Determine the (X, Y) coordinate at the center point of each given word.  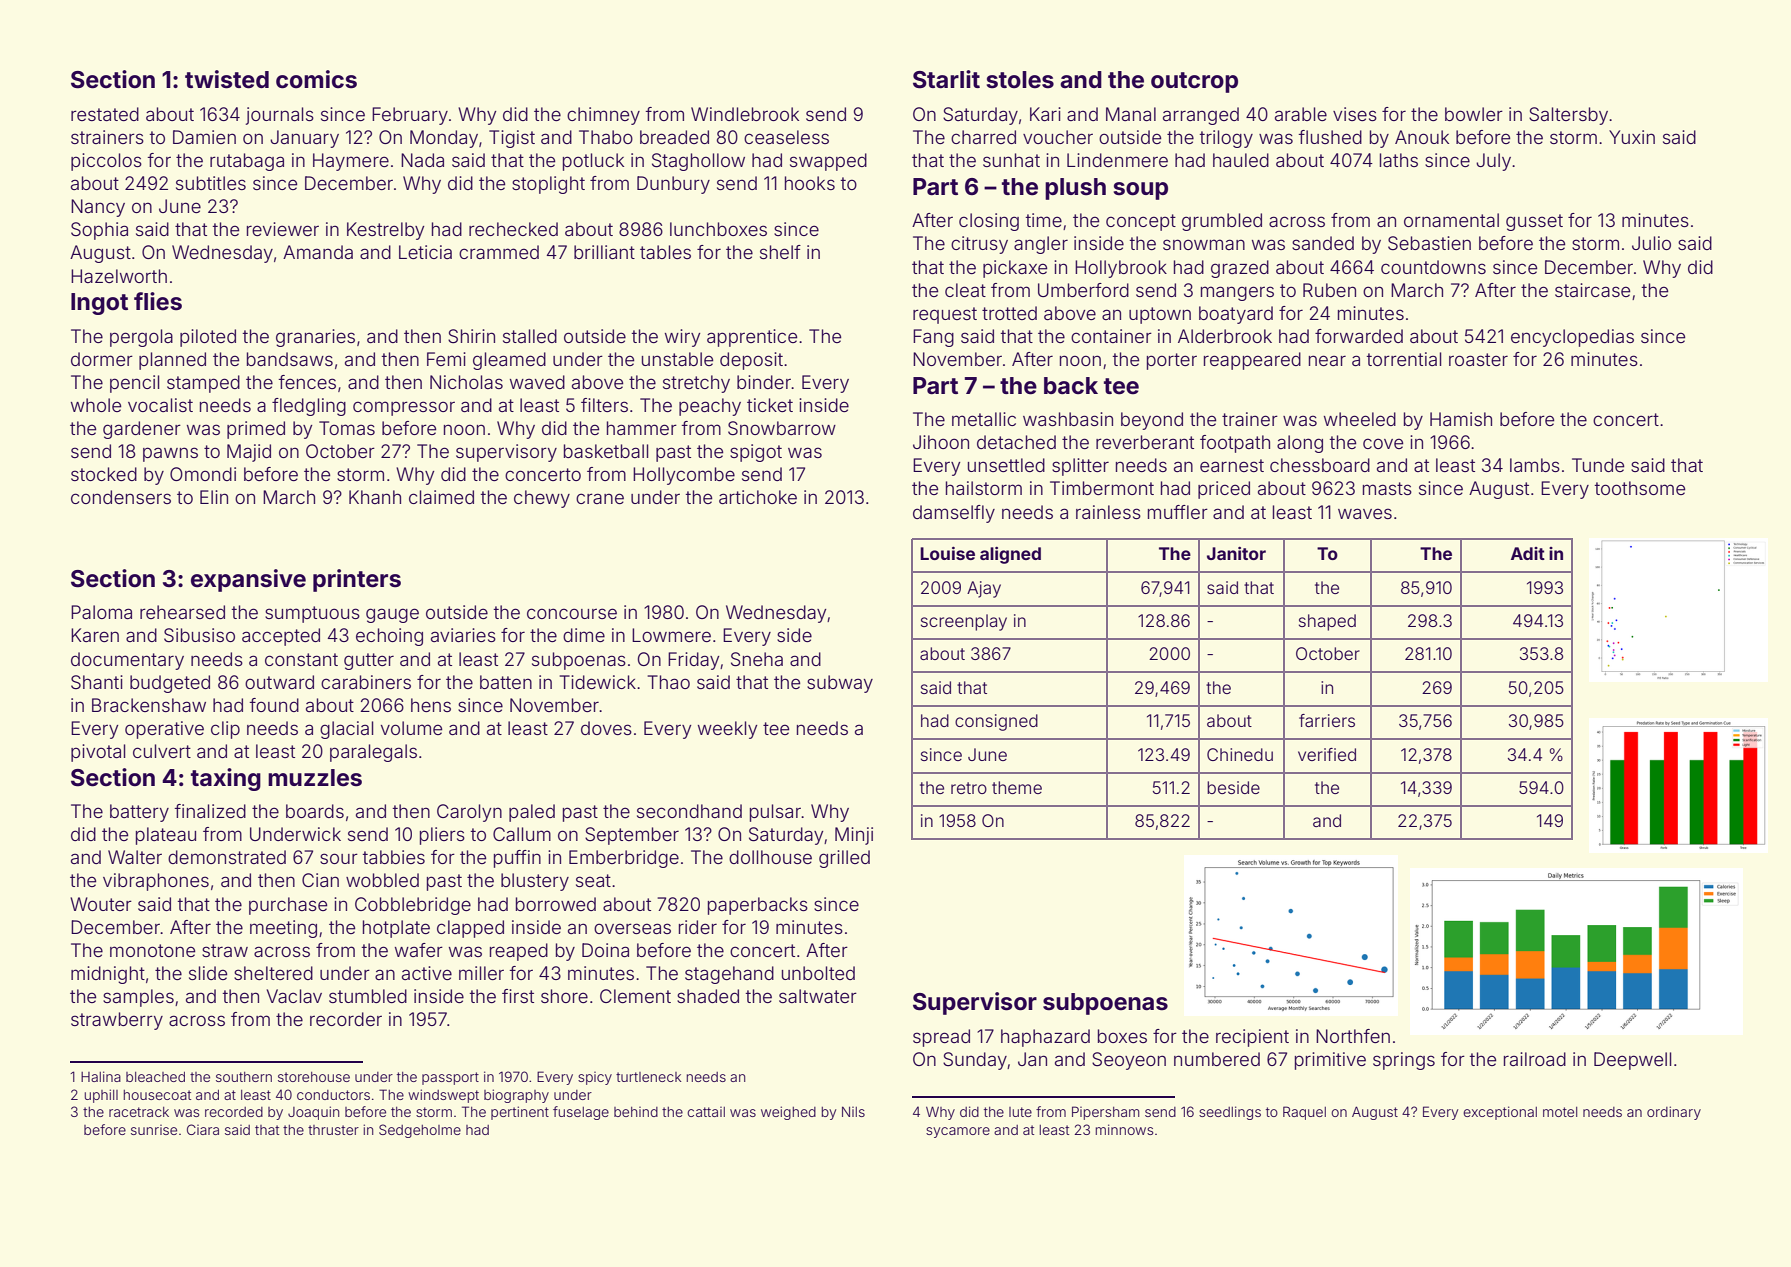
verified (1327, 754)
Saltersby (1568, 116)
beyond (1152, 421)
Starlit (946, 79)
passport (450, 1078)
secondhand (689, 811)
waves (1365, 513)
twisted (227, 79)
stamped (203, 384)
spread (941, 1038)
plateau (166, 836)
